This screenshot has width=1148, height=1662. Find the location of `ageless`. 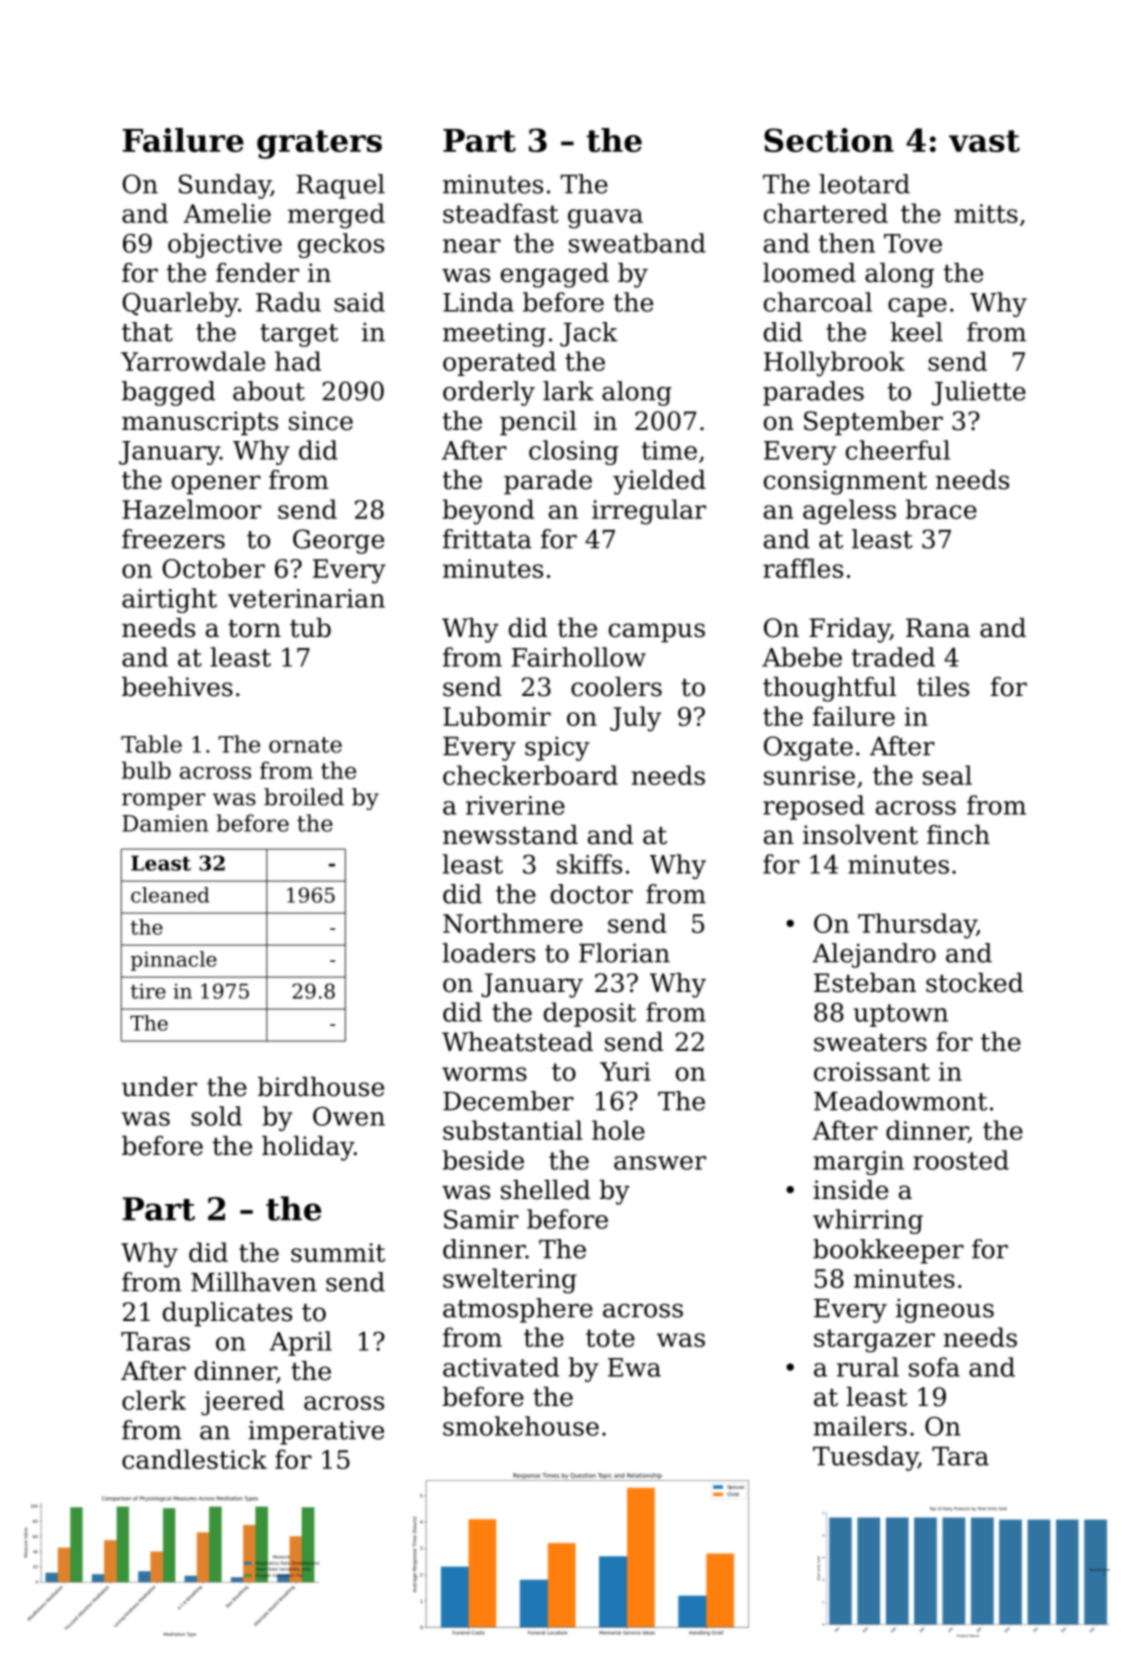

ageless is located at coordinates (849, 512).
